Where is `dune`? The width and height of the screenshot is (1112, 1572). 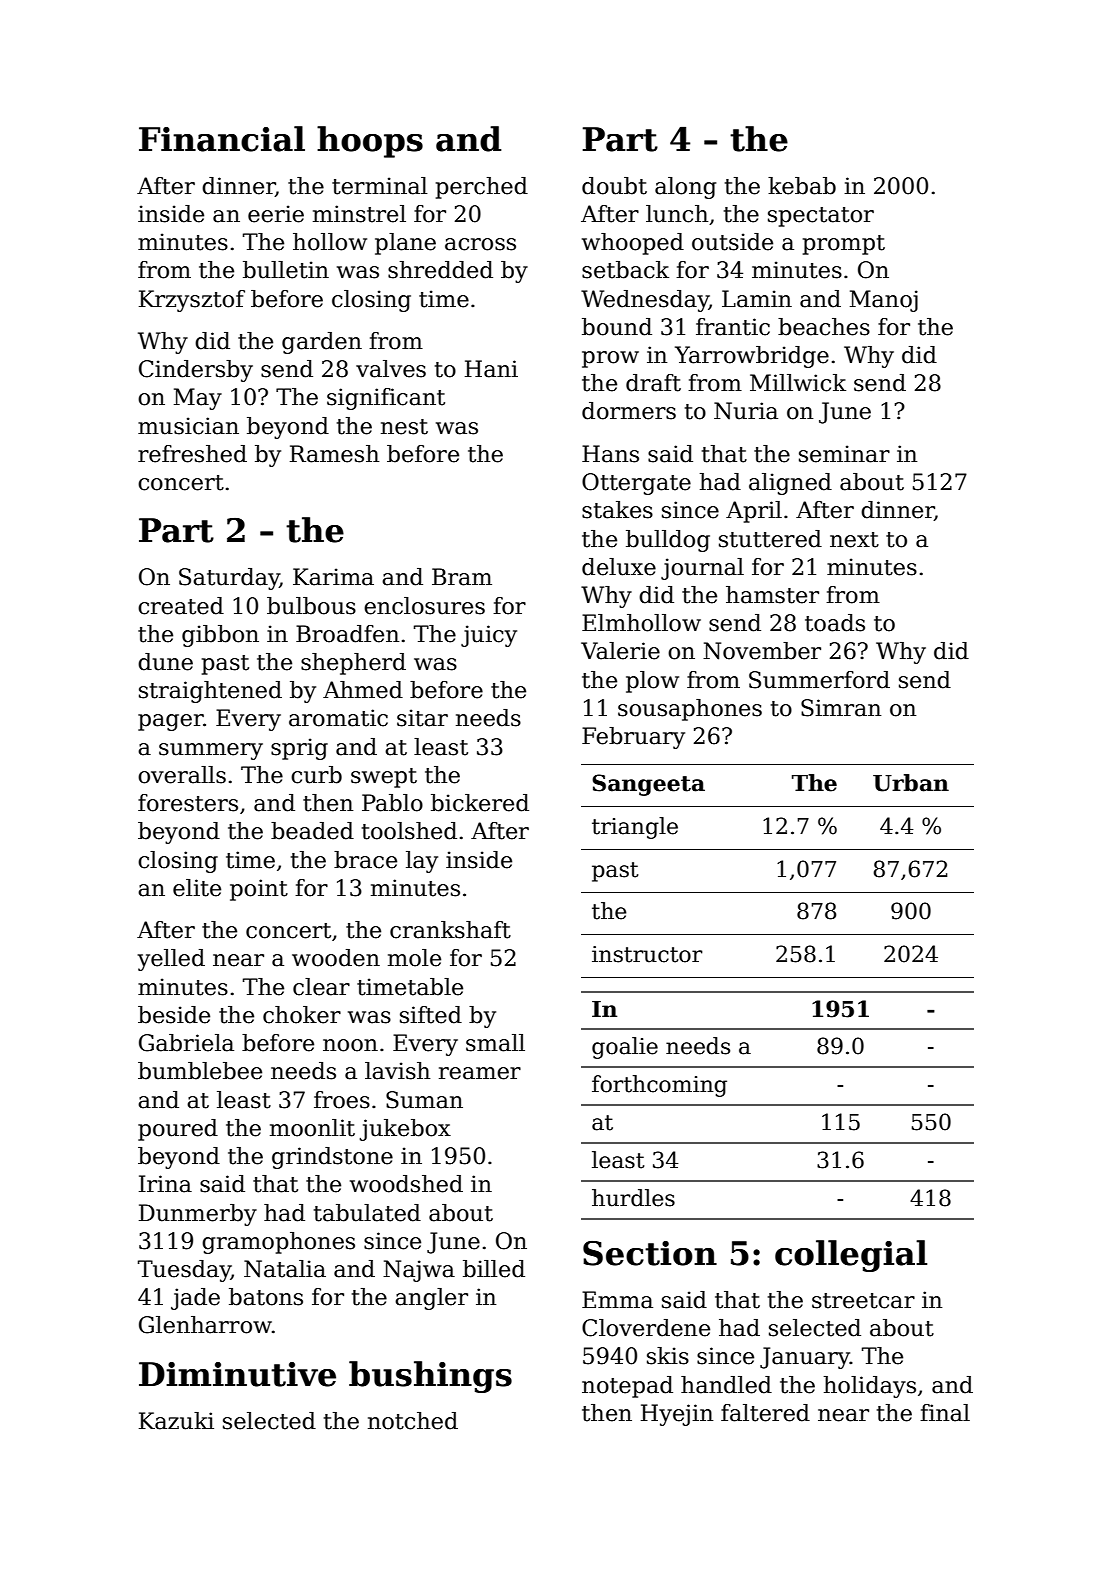
dune is located at coordinates (165, 662).
